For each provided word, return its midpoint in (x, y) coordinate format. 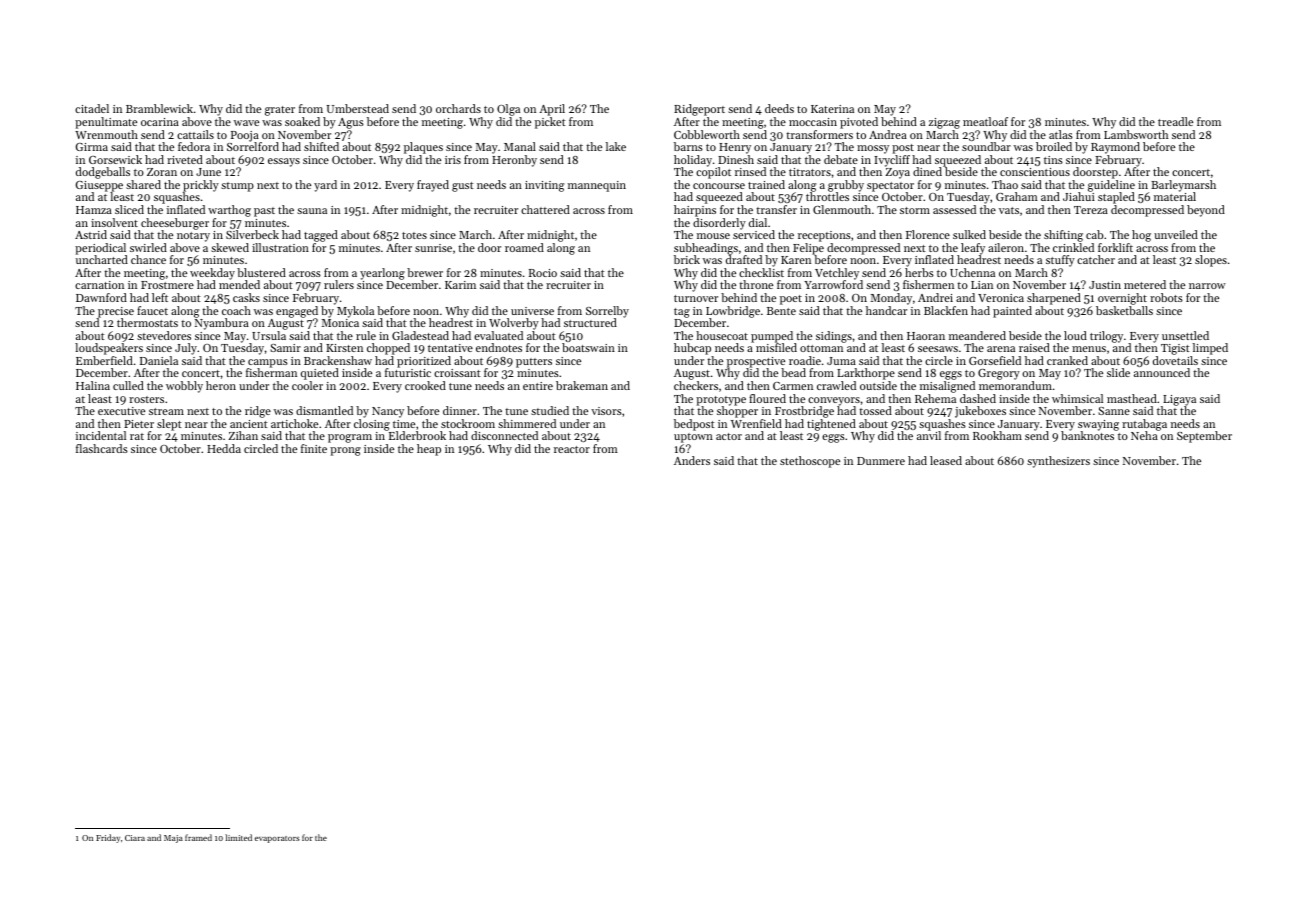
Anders (692, 460)
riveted (185, 159)
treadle (1175, 121)
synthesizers (1058, 462)
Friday (108, 838)
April (552, 110)
